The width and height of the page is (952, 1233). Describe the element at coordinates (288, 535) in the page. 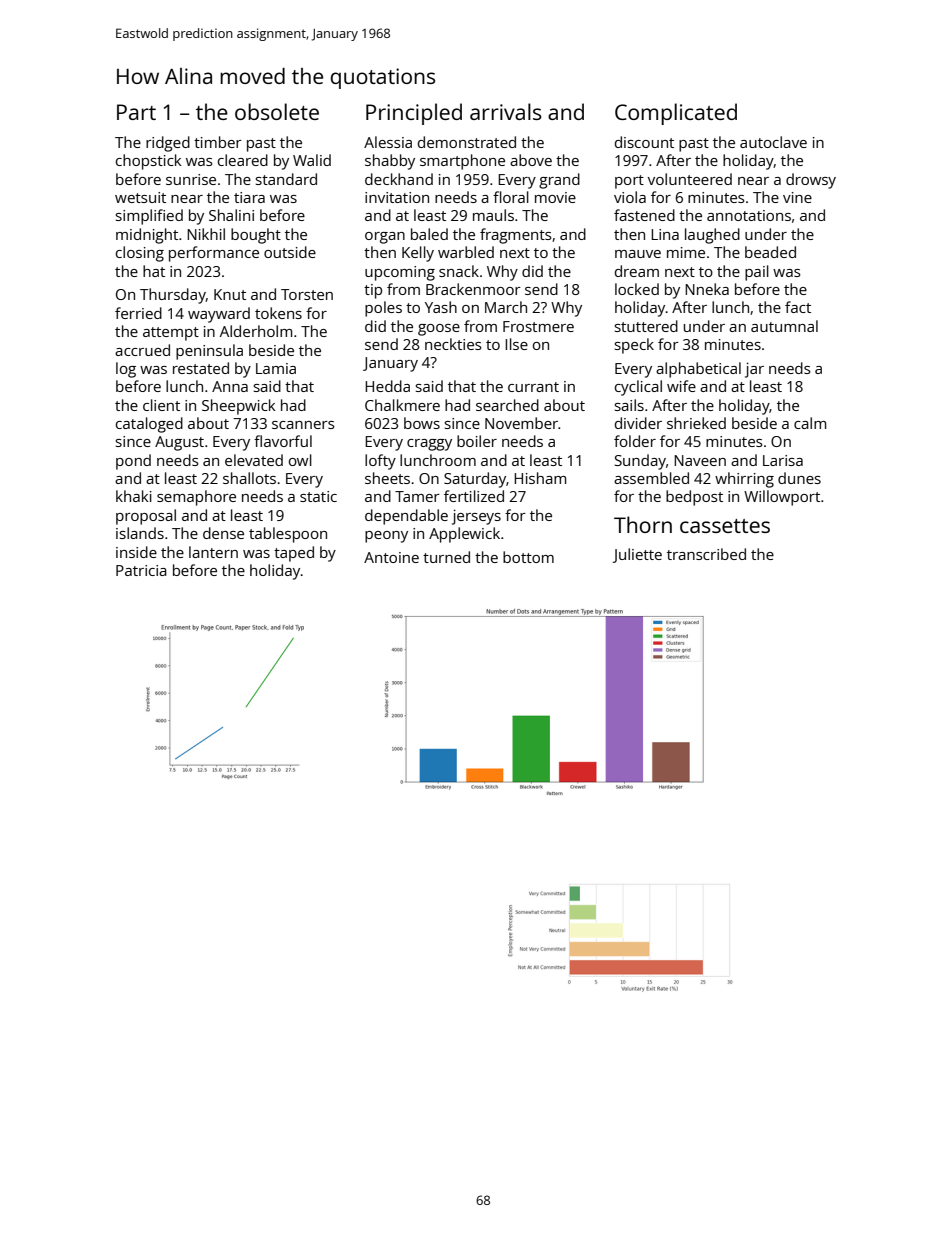

I see `tablespoon` at that location.
